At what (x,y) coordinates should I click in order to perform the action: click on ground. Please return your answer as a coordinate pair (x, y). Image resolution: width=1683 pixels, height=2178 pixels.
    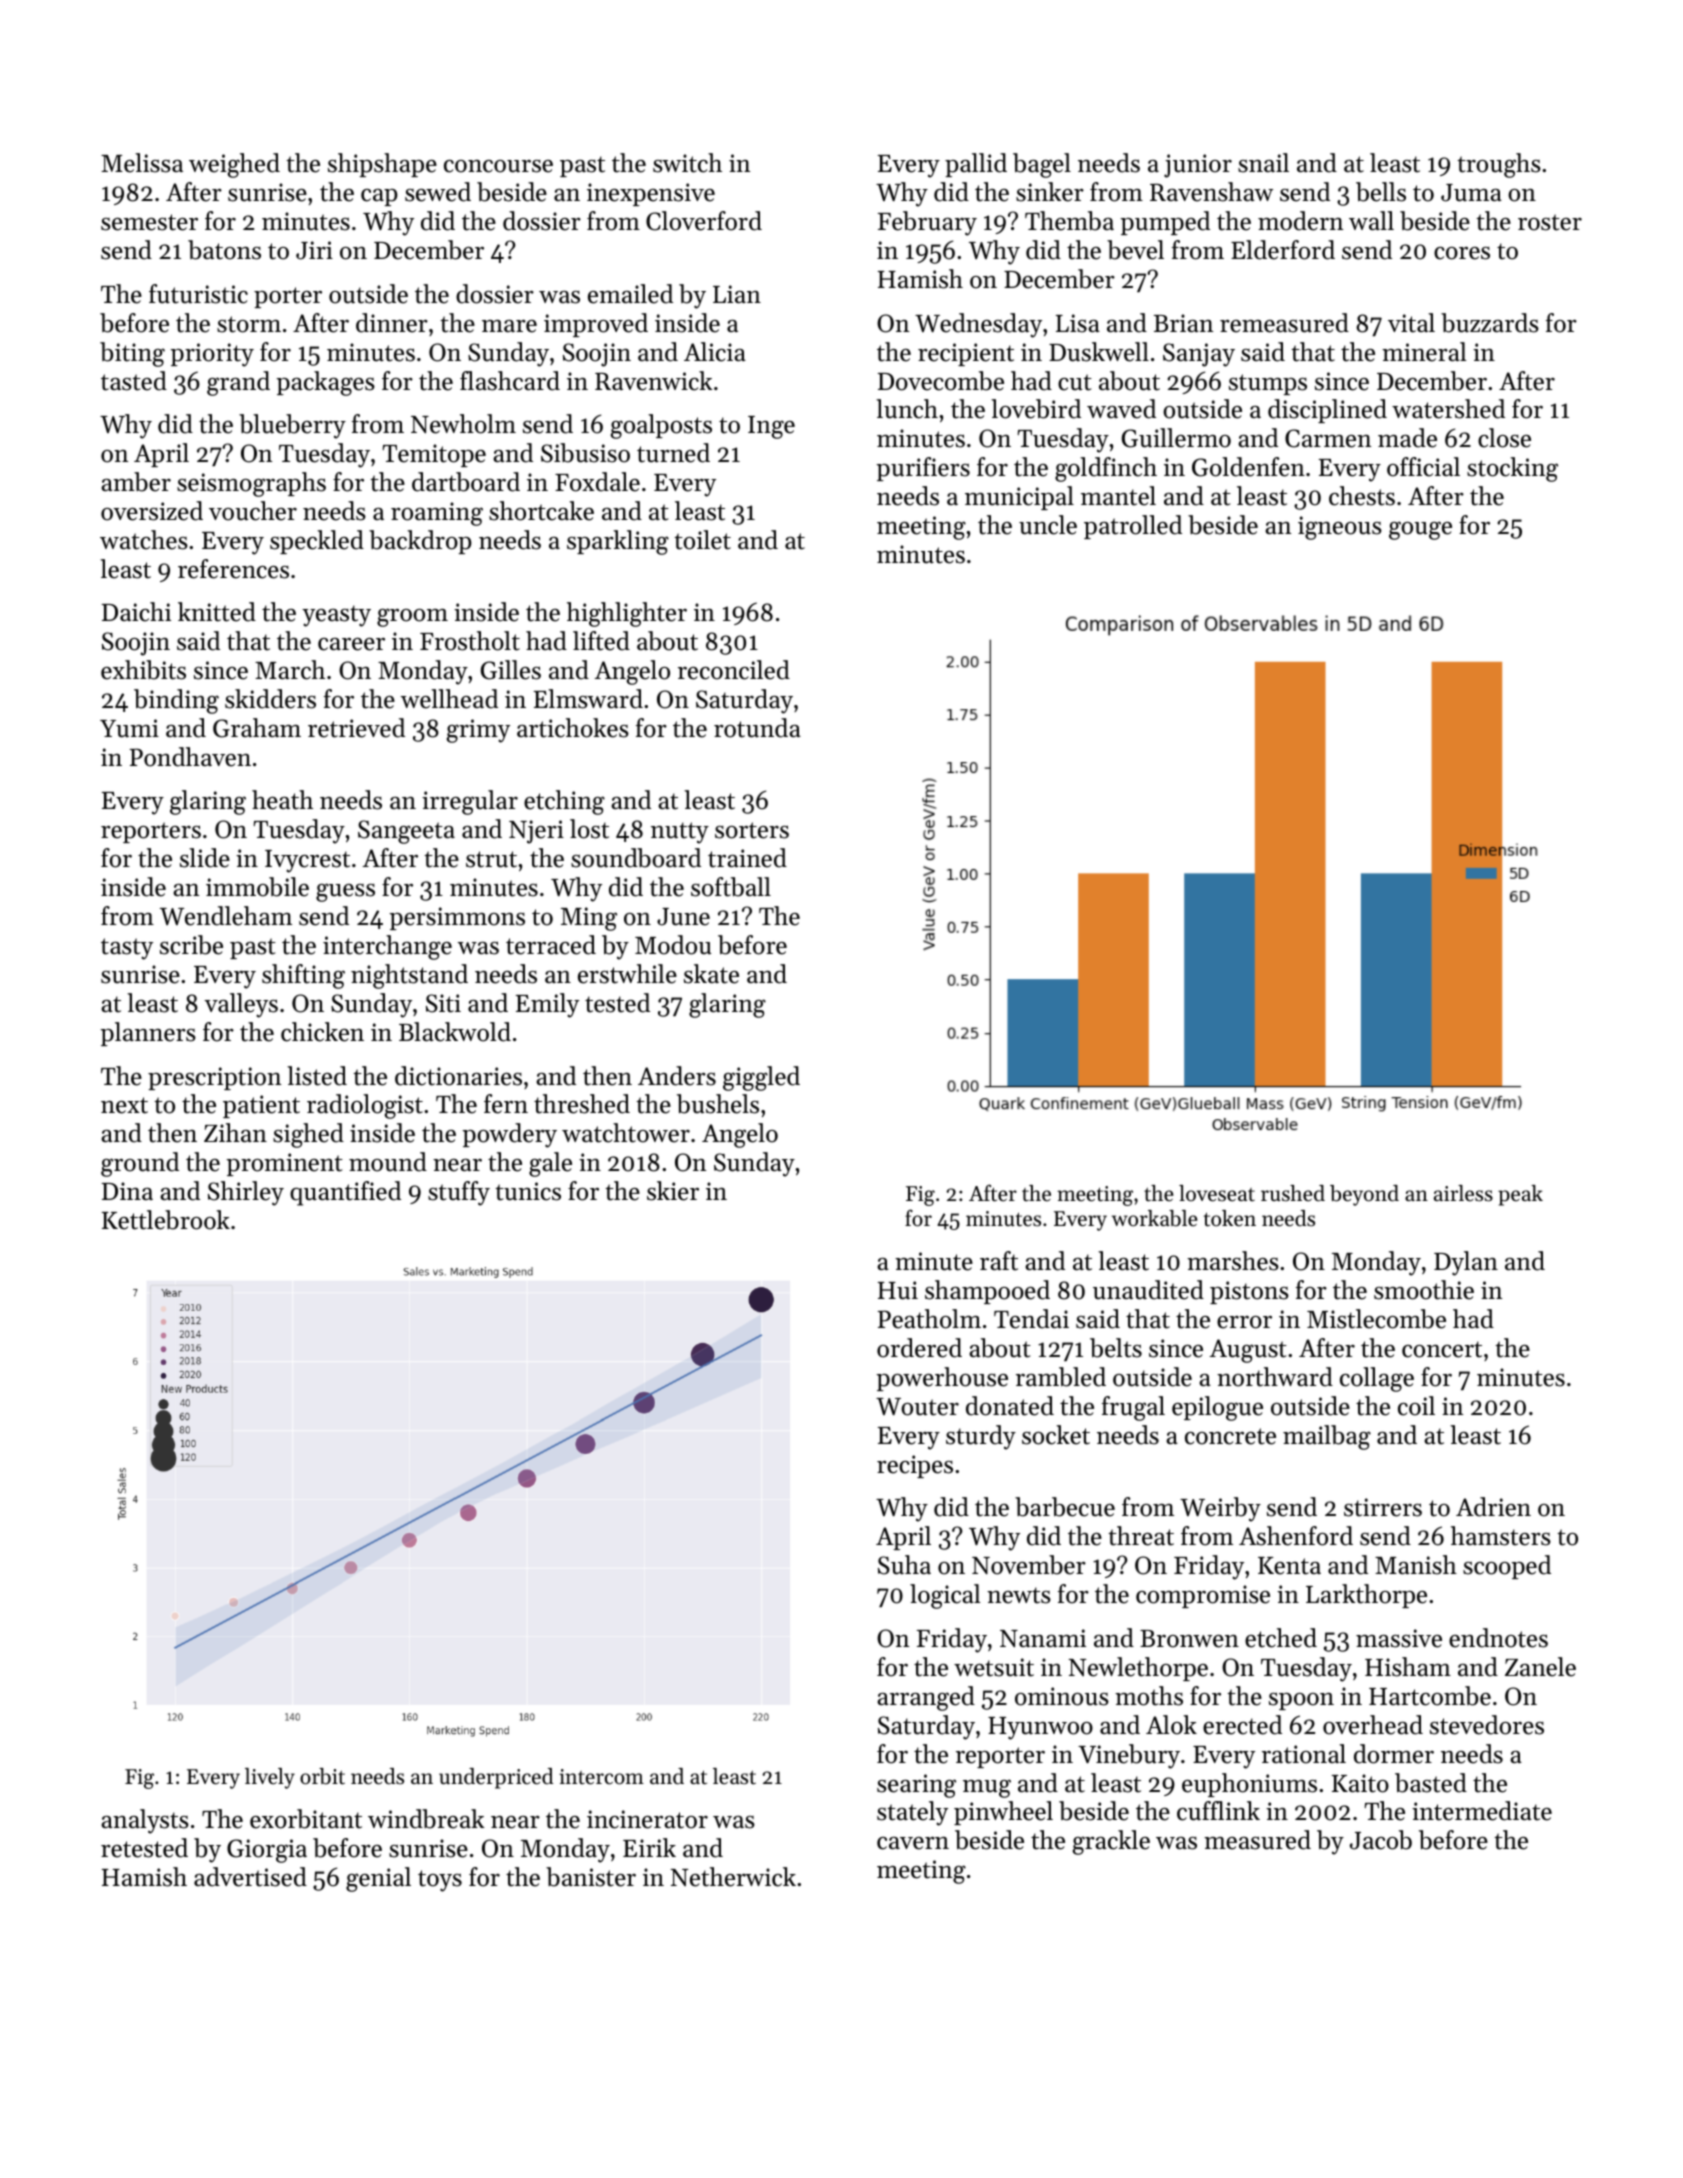
    Looking at the image, I should click on (140, 1164).
